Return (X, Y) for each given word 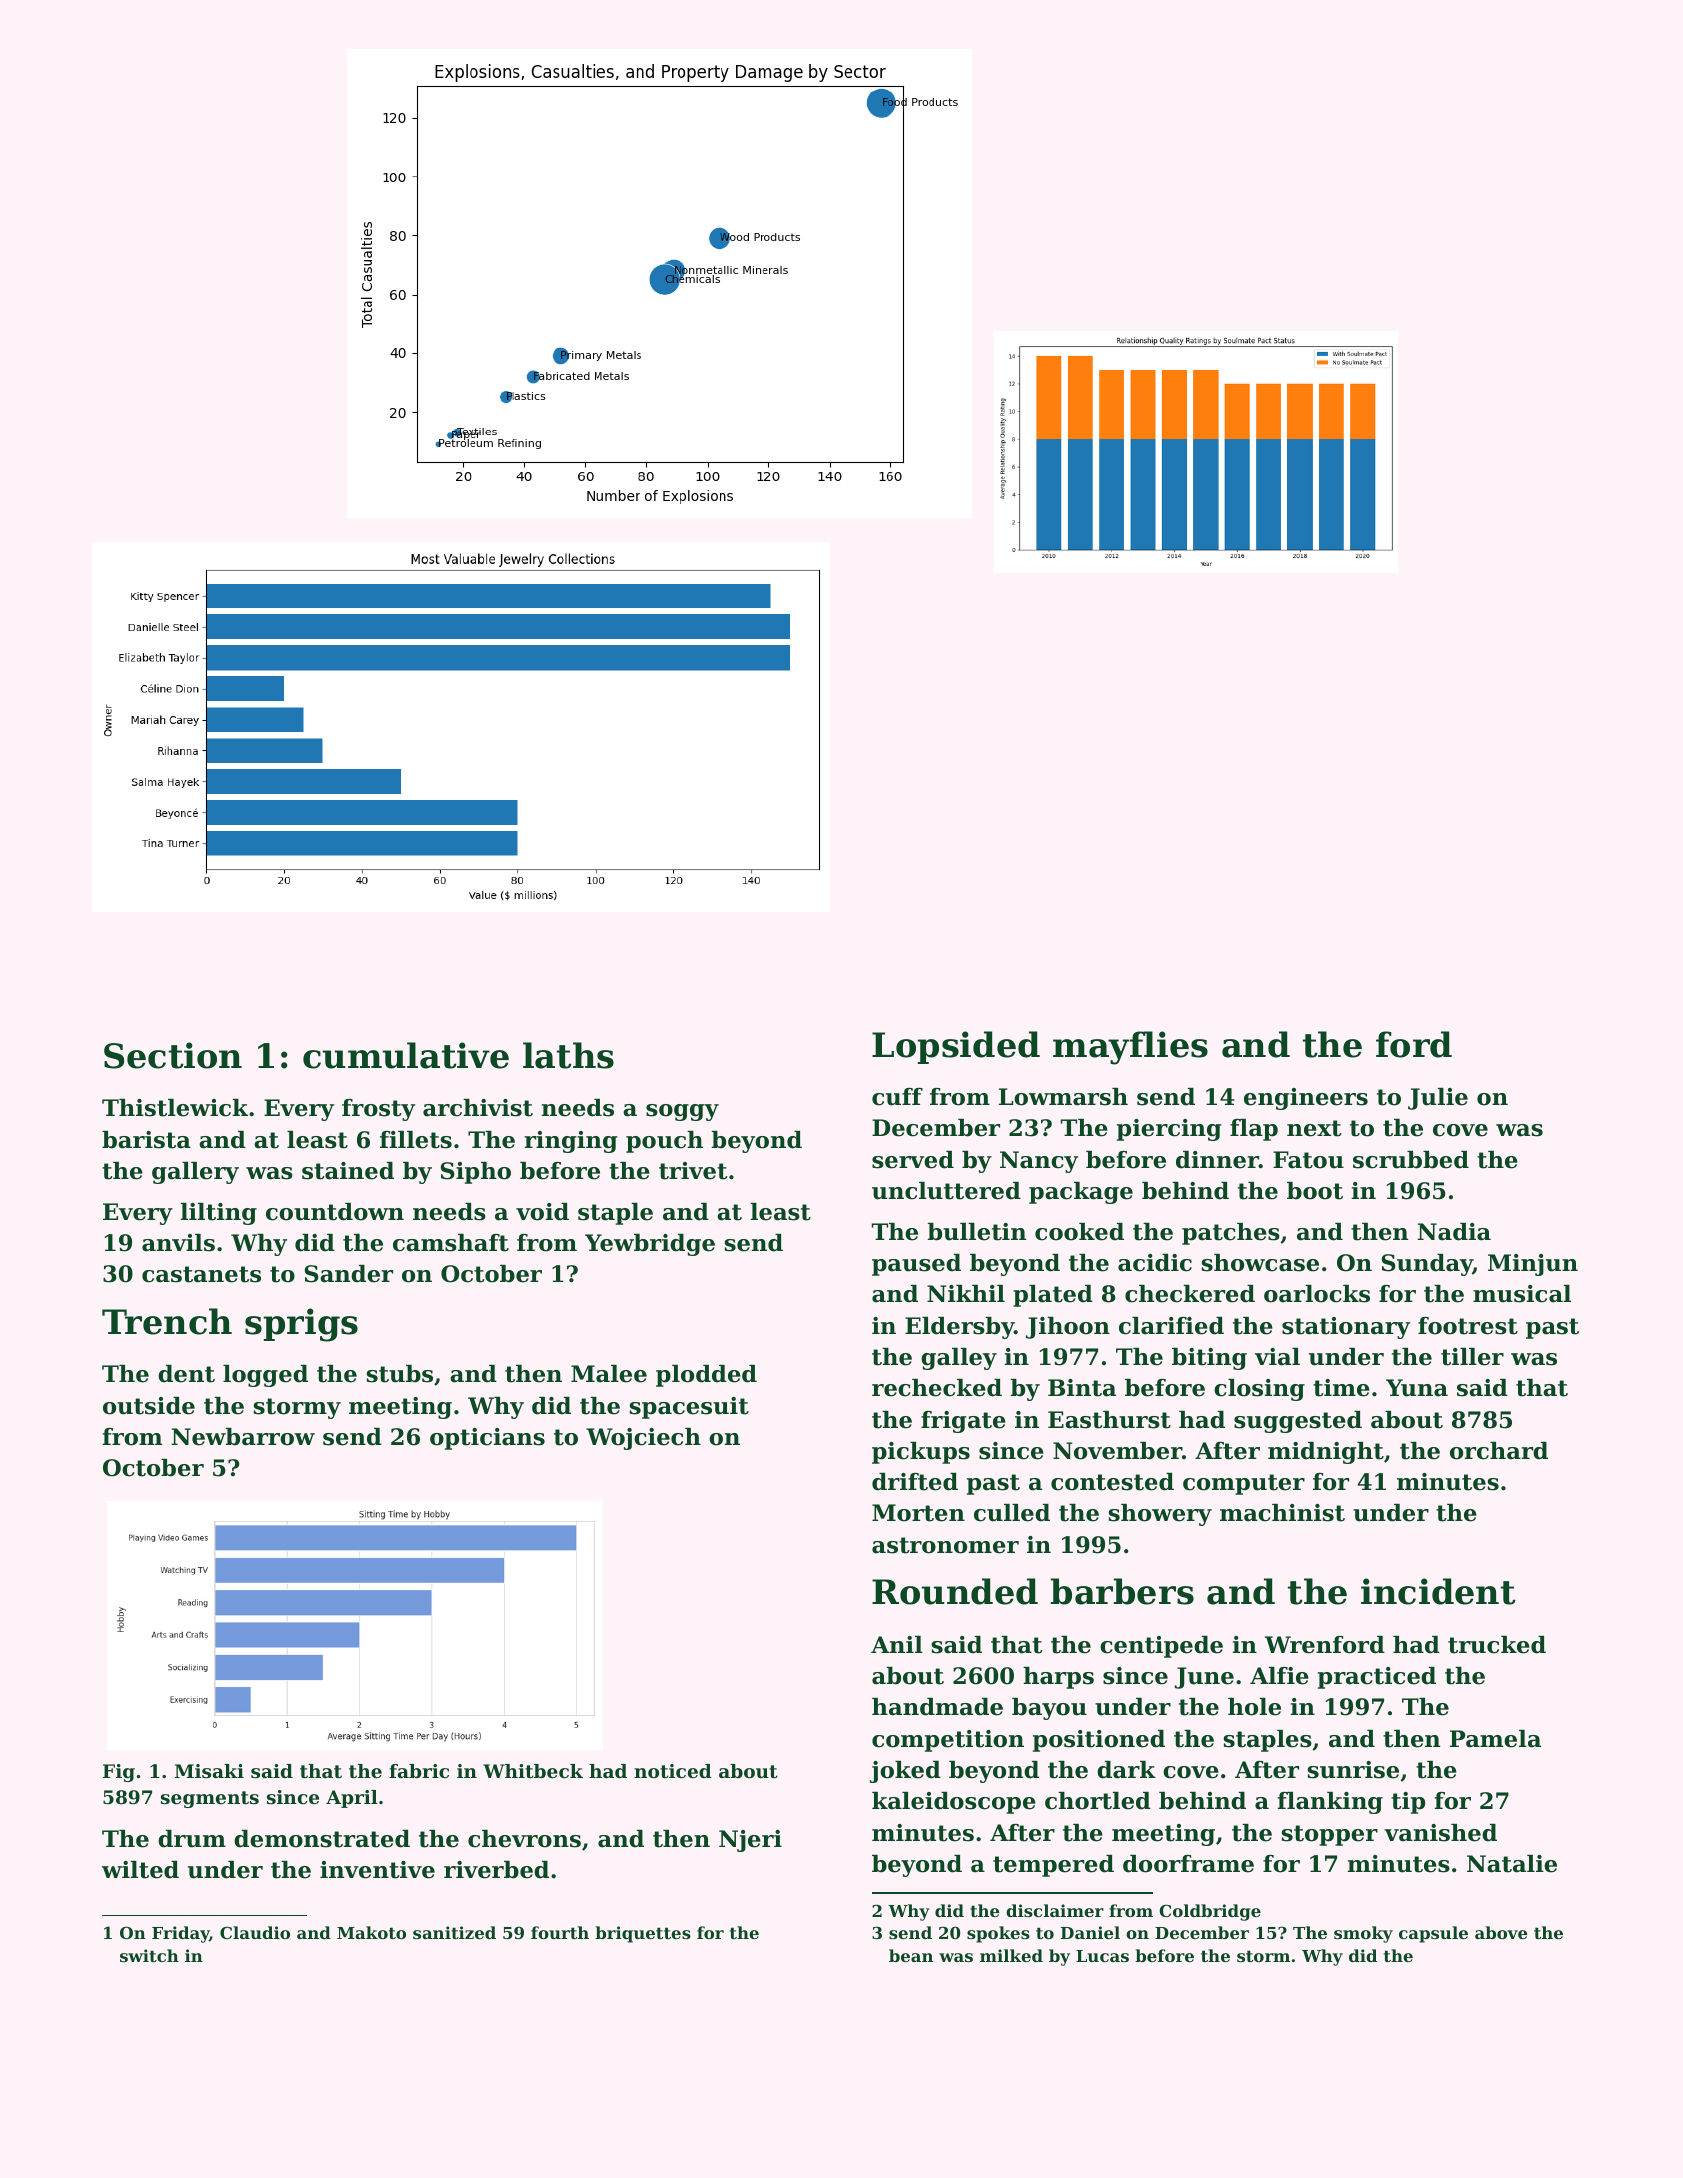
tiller (1472, 1357)
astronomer (945, 1545)
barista (146, 1140)
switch (149, 1955)
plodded (706, 1376)
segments (210, 1799)
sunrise (1353, 1770)
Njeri (750, 1841)
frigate (963, 1422)
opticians (487, 1439)
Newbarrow (243, 1437)
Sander (349, 1274)
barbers (1122, 1591)
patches (1231, 1234)
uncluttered (946, 1191)
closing (1259, 1390)
